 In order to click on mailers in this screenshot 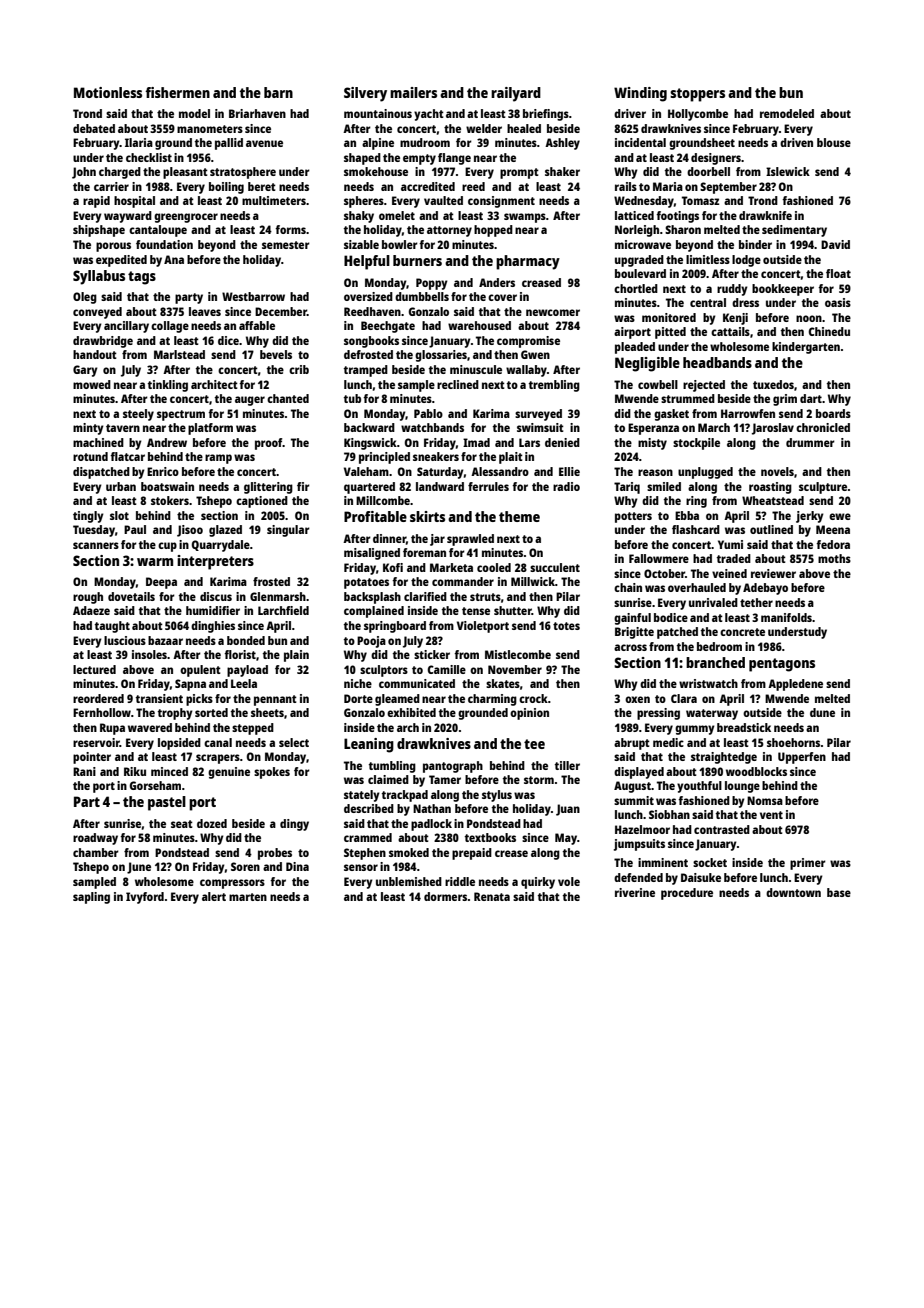, I will do `click(413, 92)`.
